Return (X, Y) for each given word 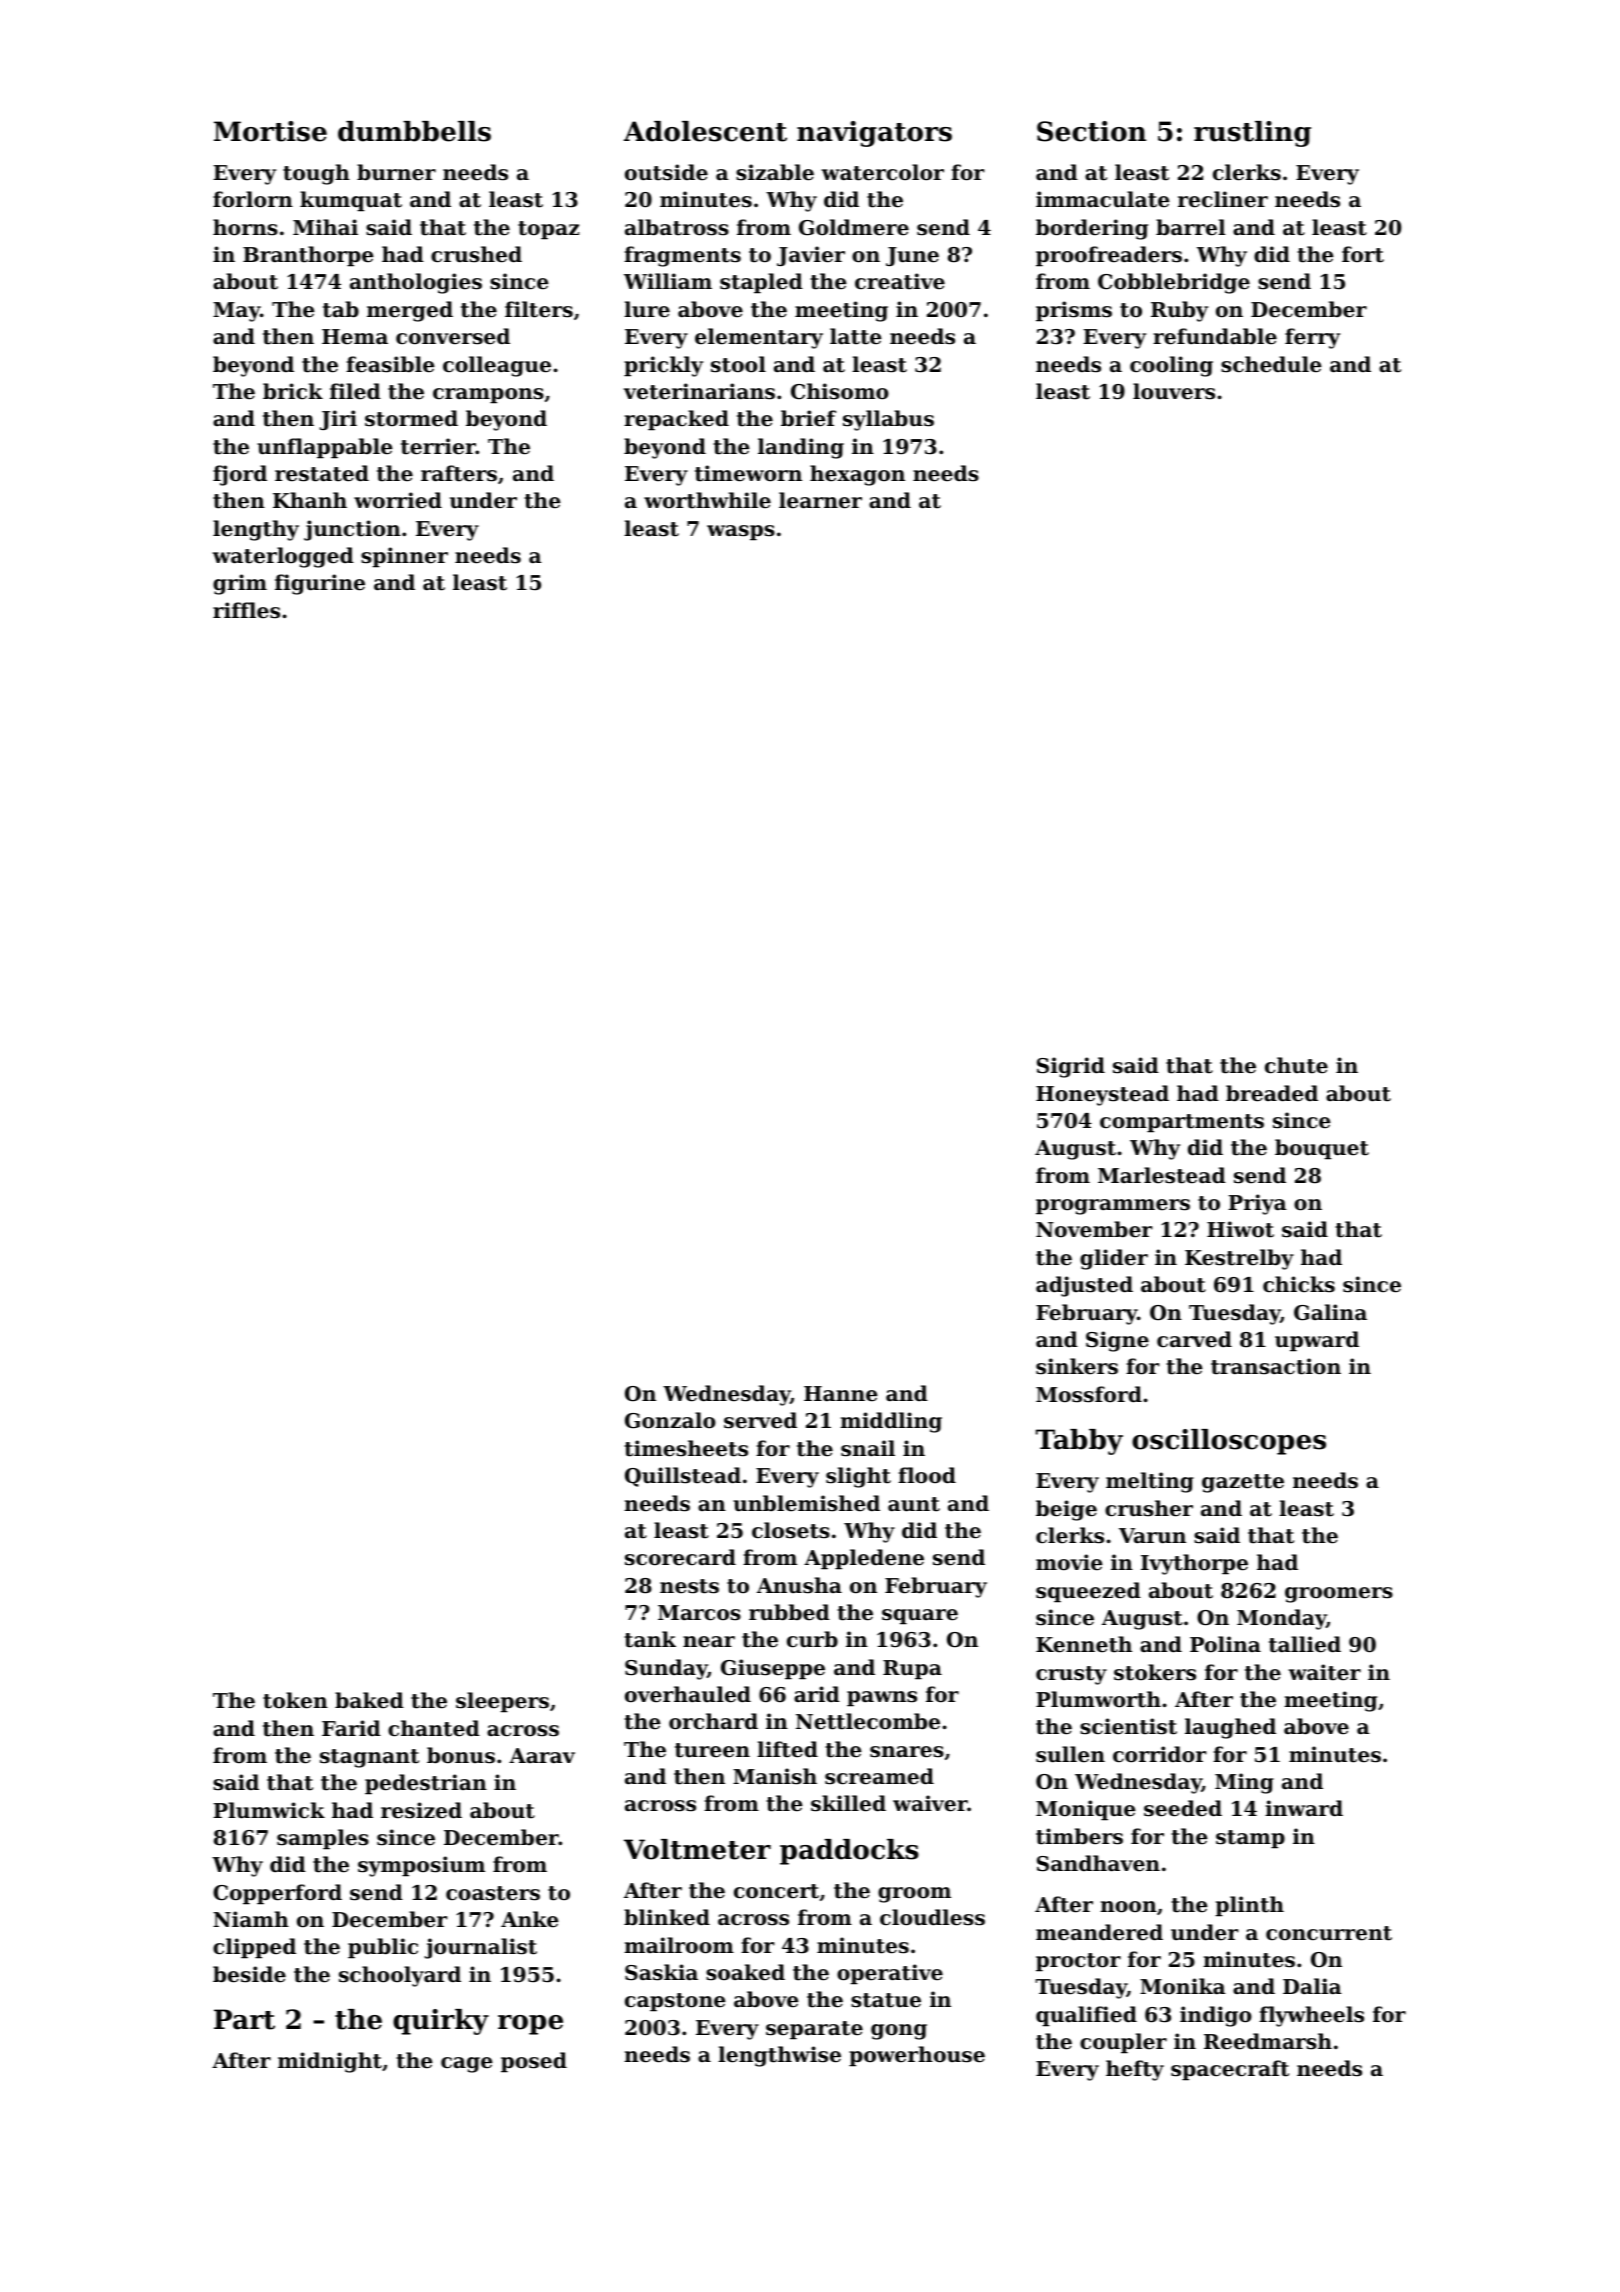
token (295, 1700)
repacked (676, 420)
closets (791, 1530)
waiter (1324, 1672)
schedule (1271, 364)
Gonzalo (670, 1420)
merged (410, 311)
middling (891, 1422)
